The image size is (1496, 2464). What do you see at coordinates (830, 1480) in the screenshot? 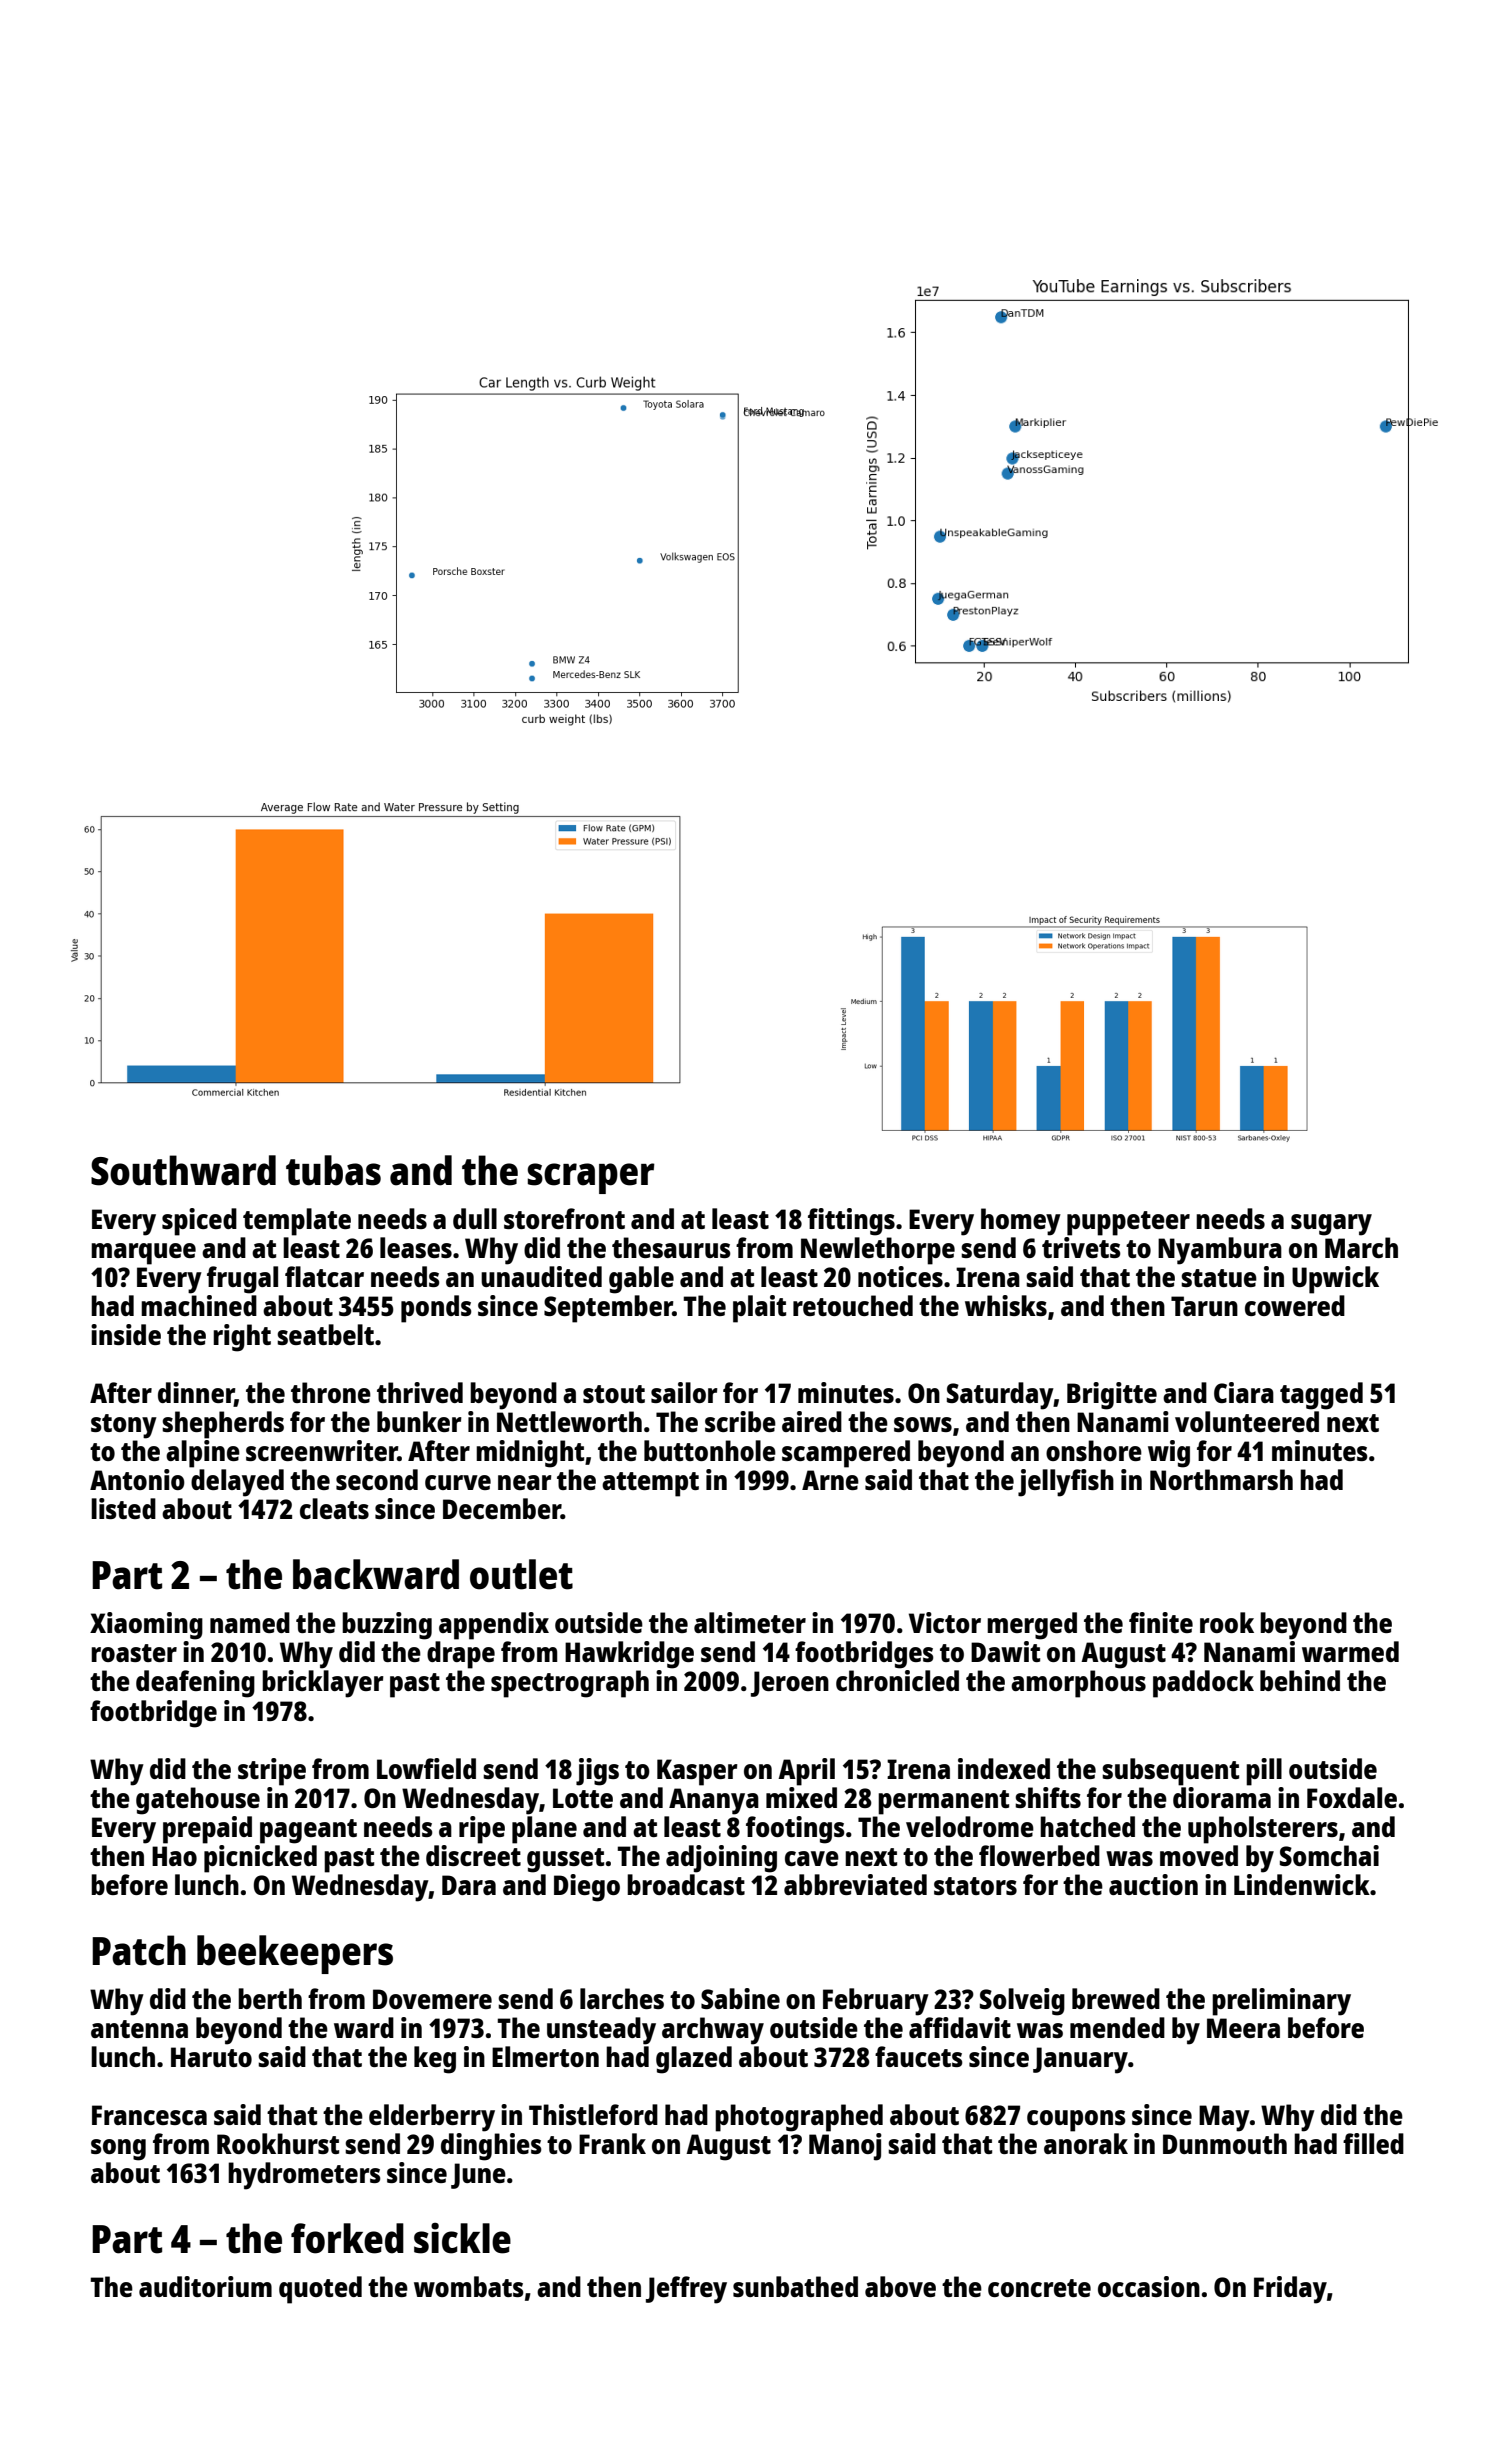
I see `Arne` at bounding box center [830, 1480].
